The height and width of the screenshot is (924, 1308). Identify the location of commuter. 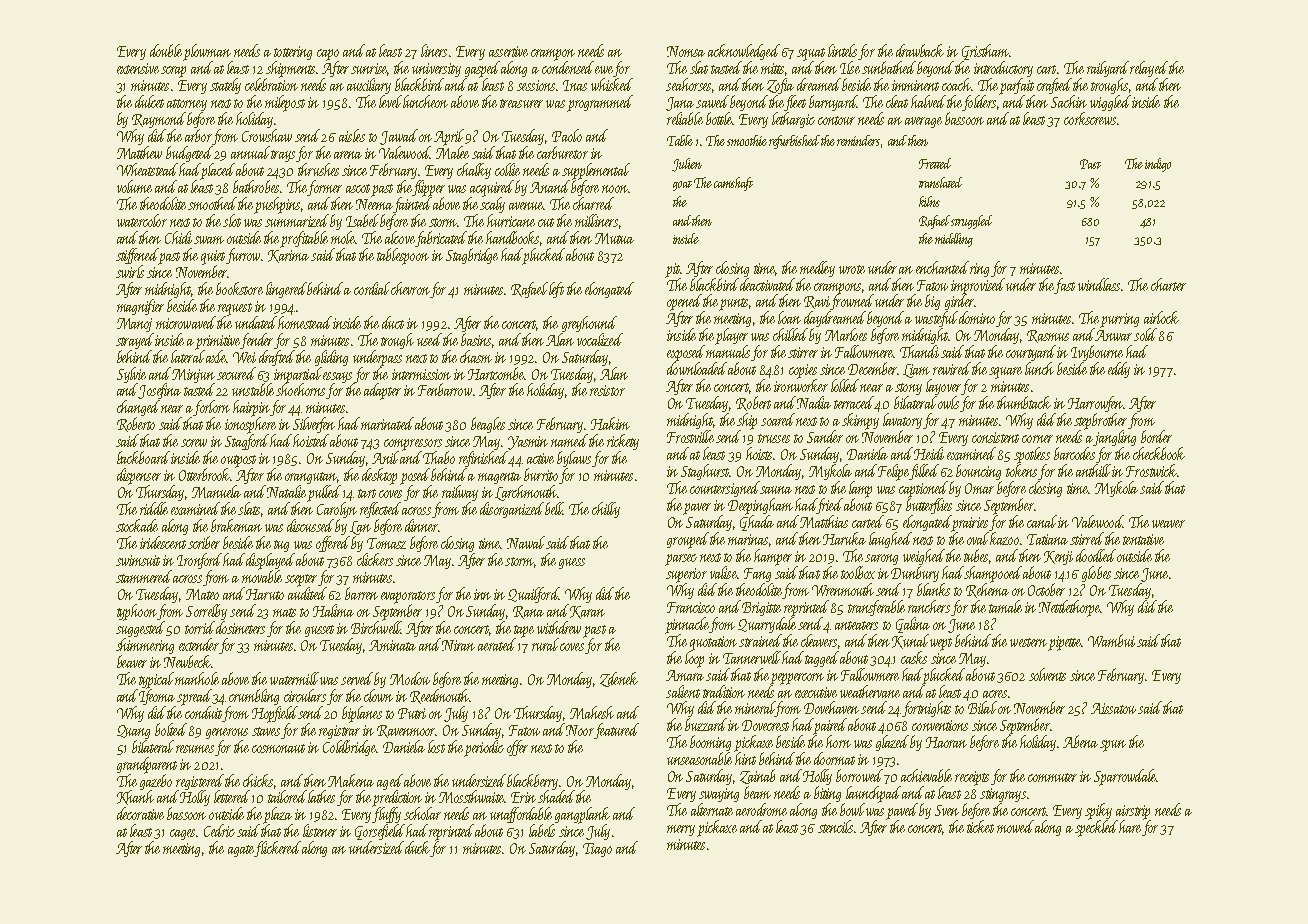
(1052, 777).
